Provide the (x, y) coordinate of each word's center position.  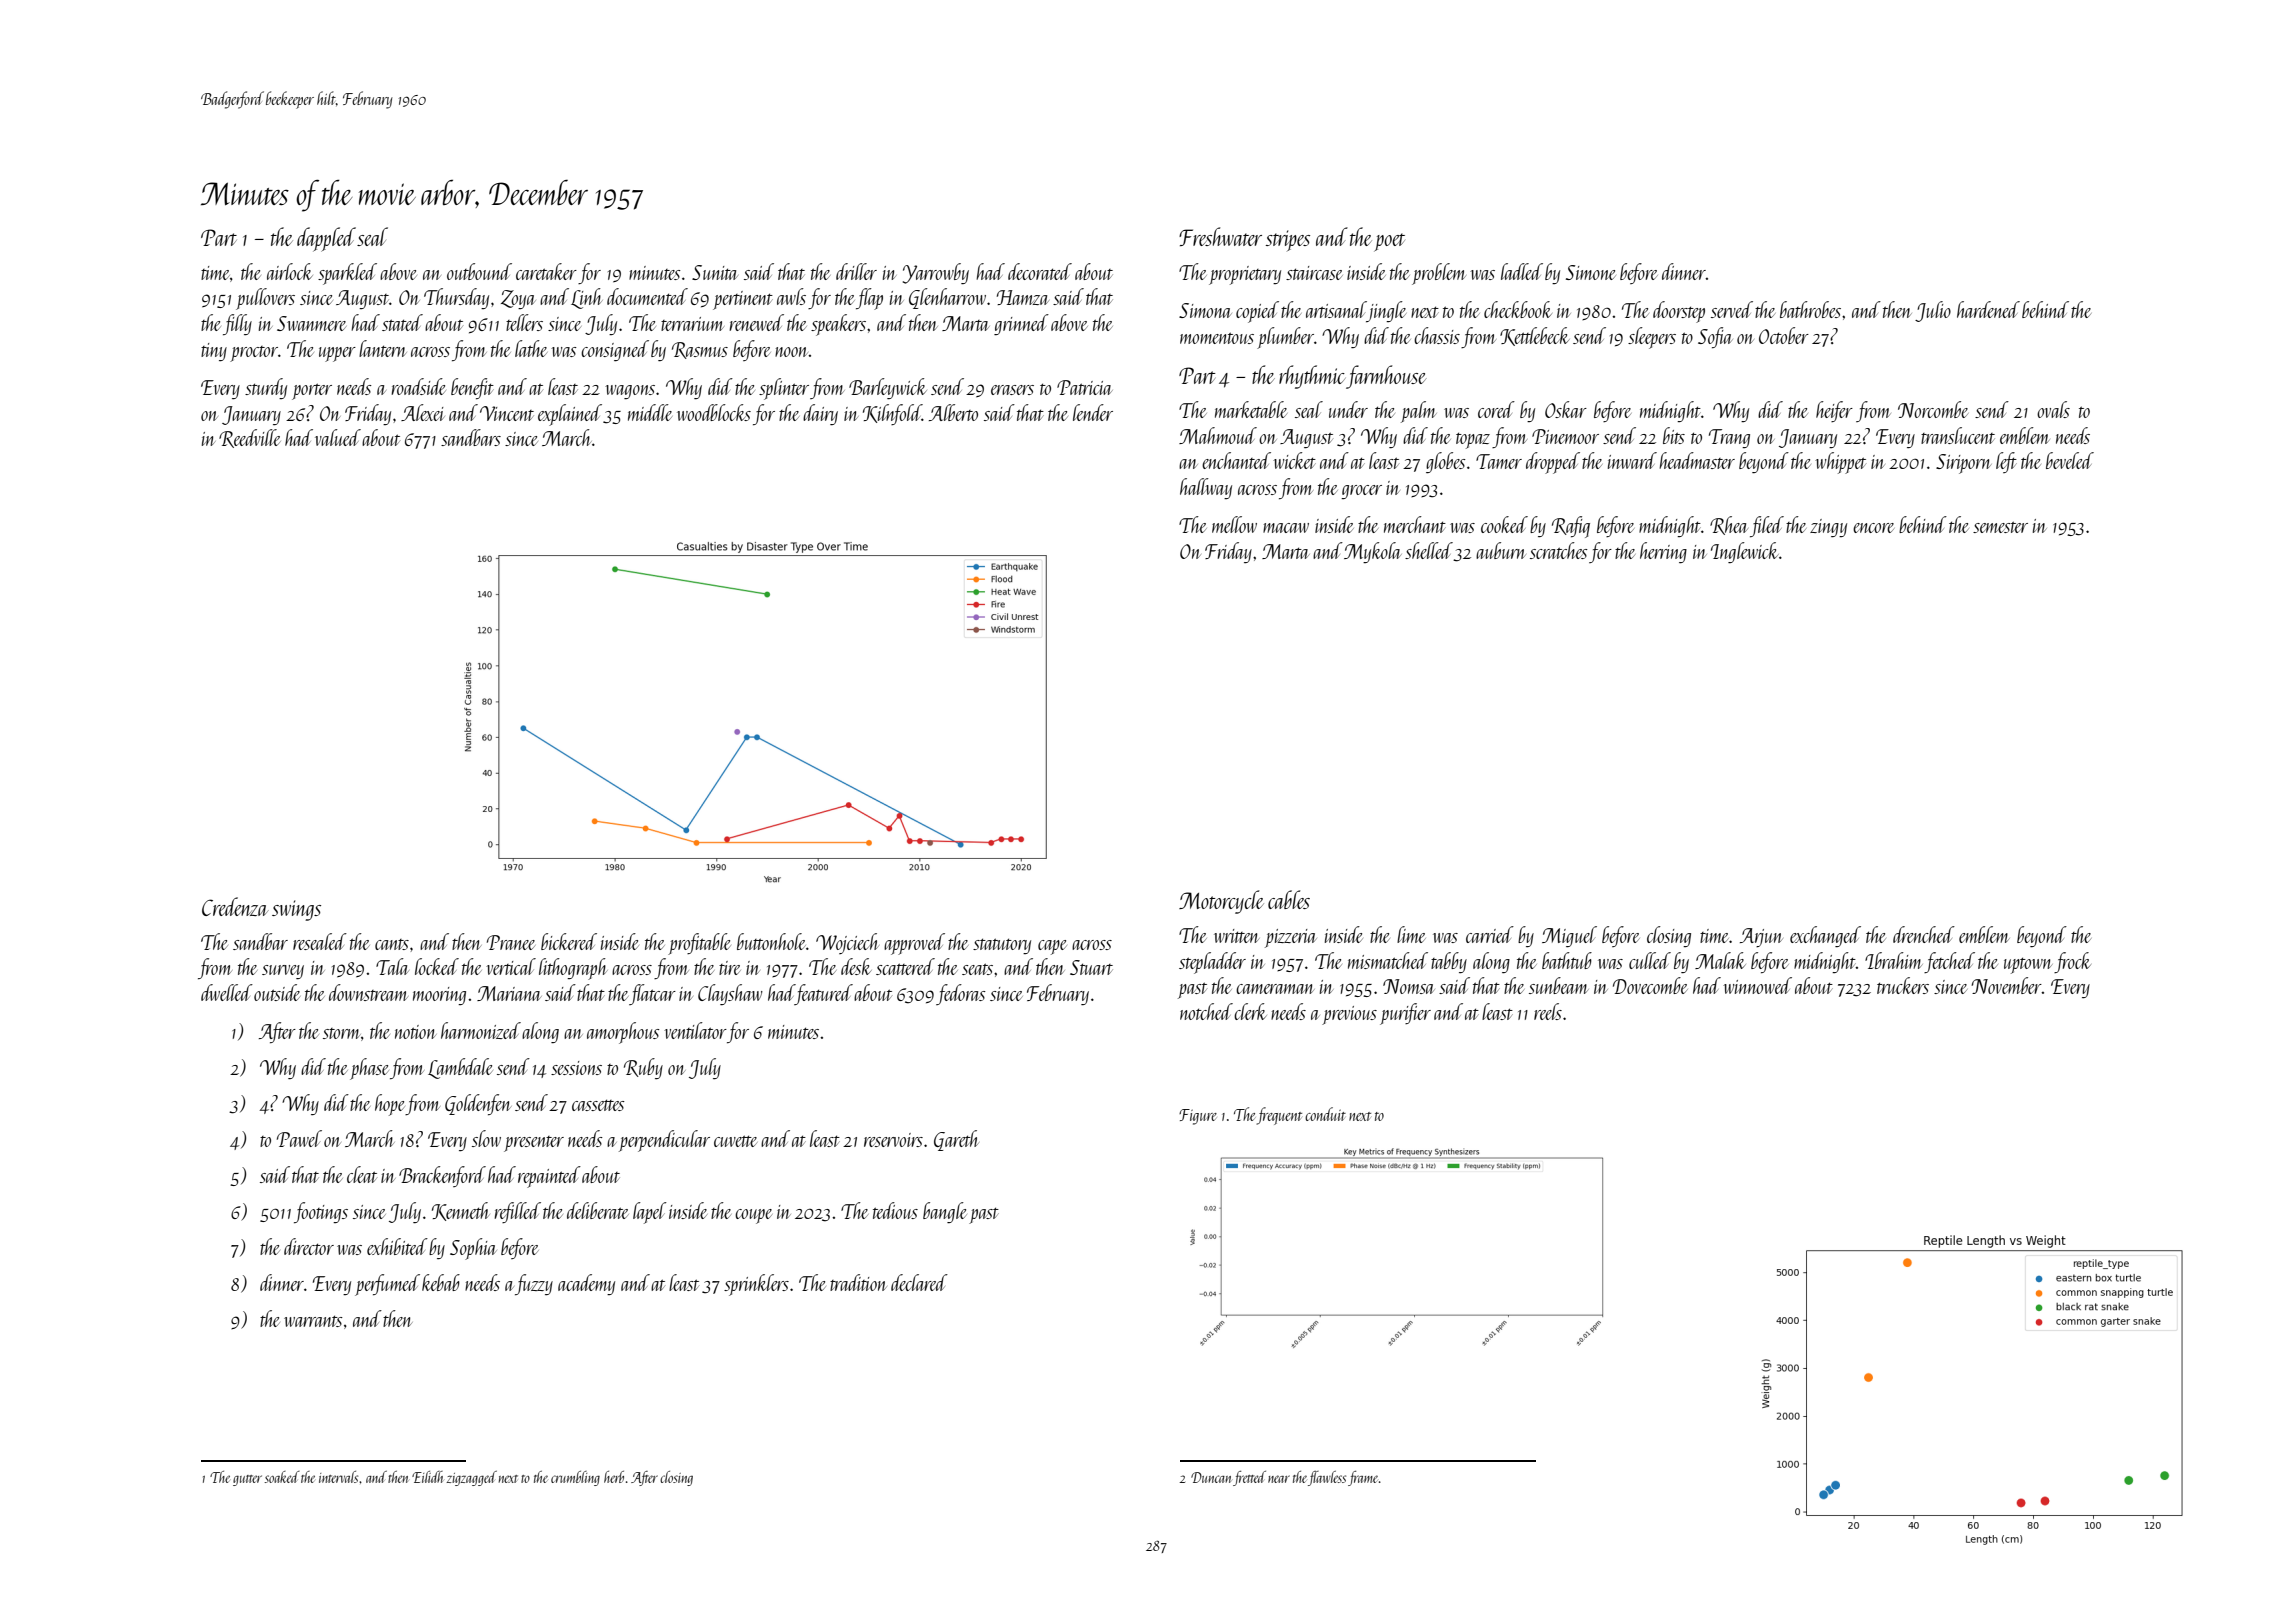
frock (2072, 962)
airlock (290, 271)
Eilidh (427, 1477)
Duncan (1211, 1477)
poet (1389, 242)
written (1236, 936)
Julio (1933, 311)
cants (392, 944)
